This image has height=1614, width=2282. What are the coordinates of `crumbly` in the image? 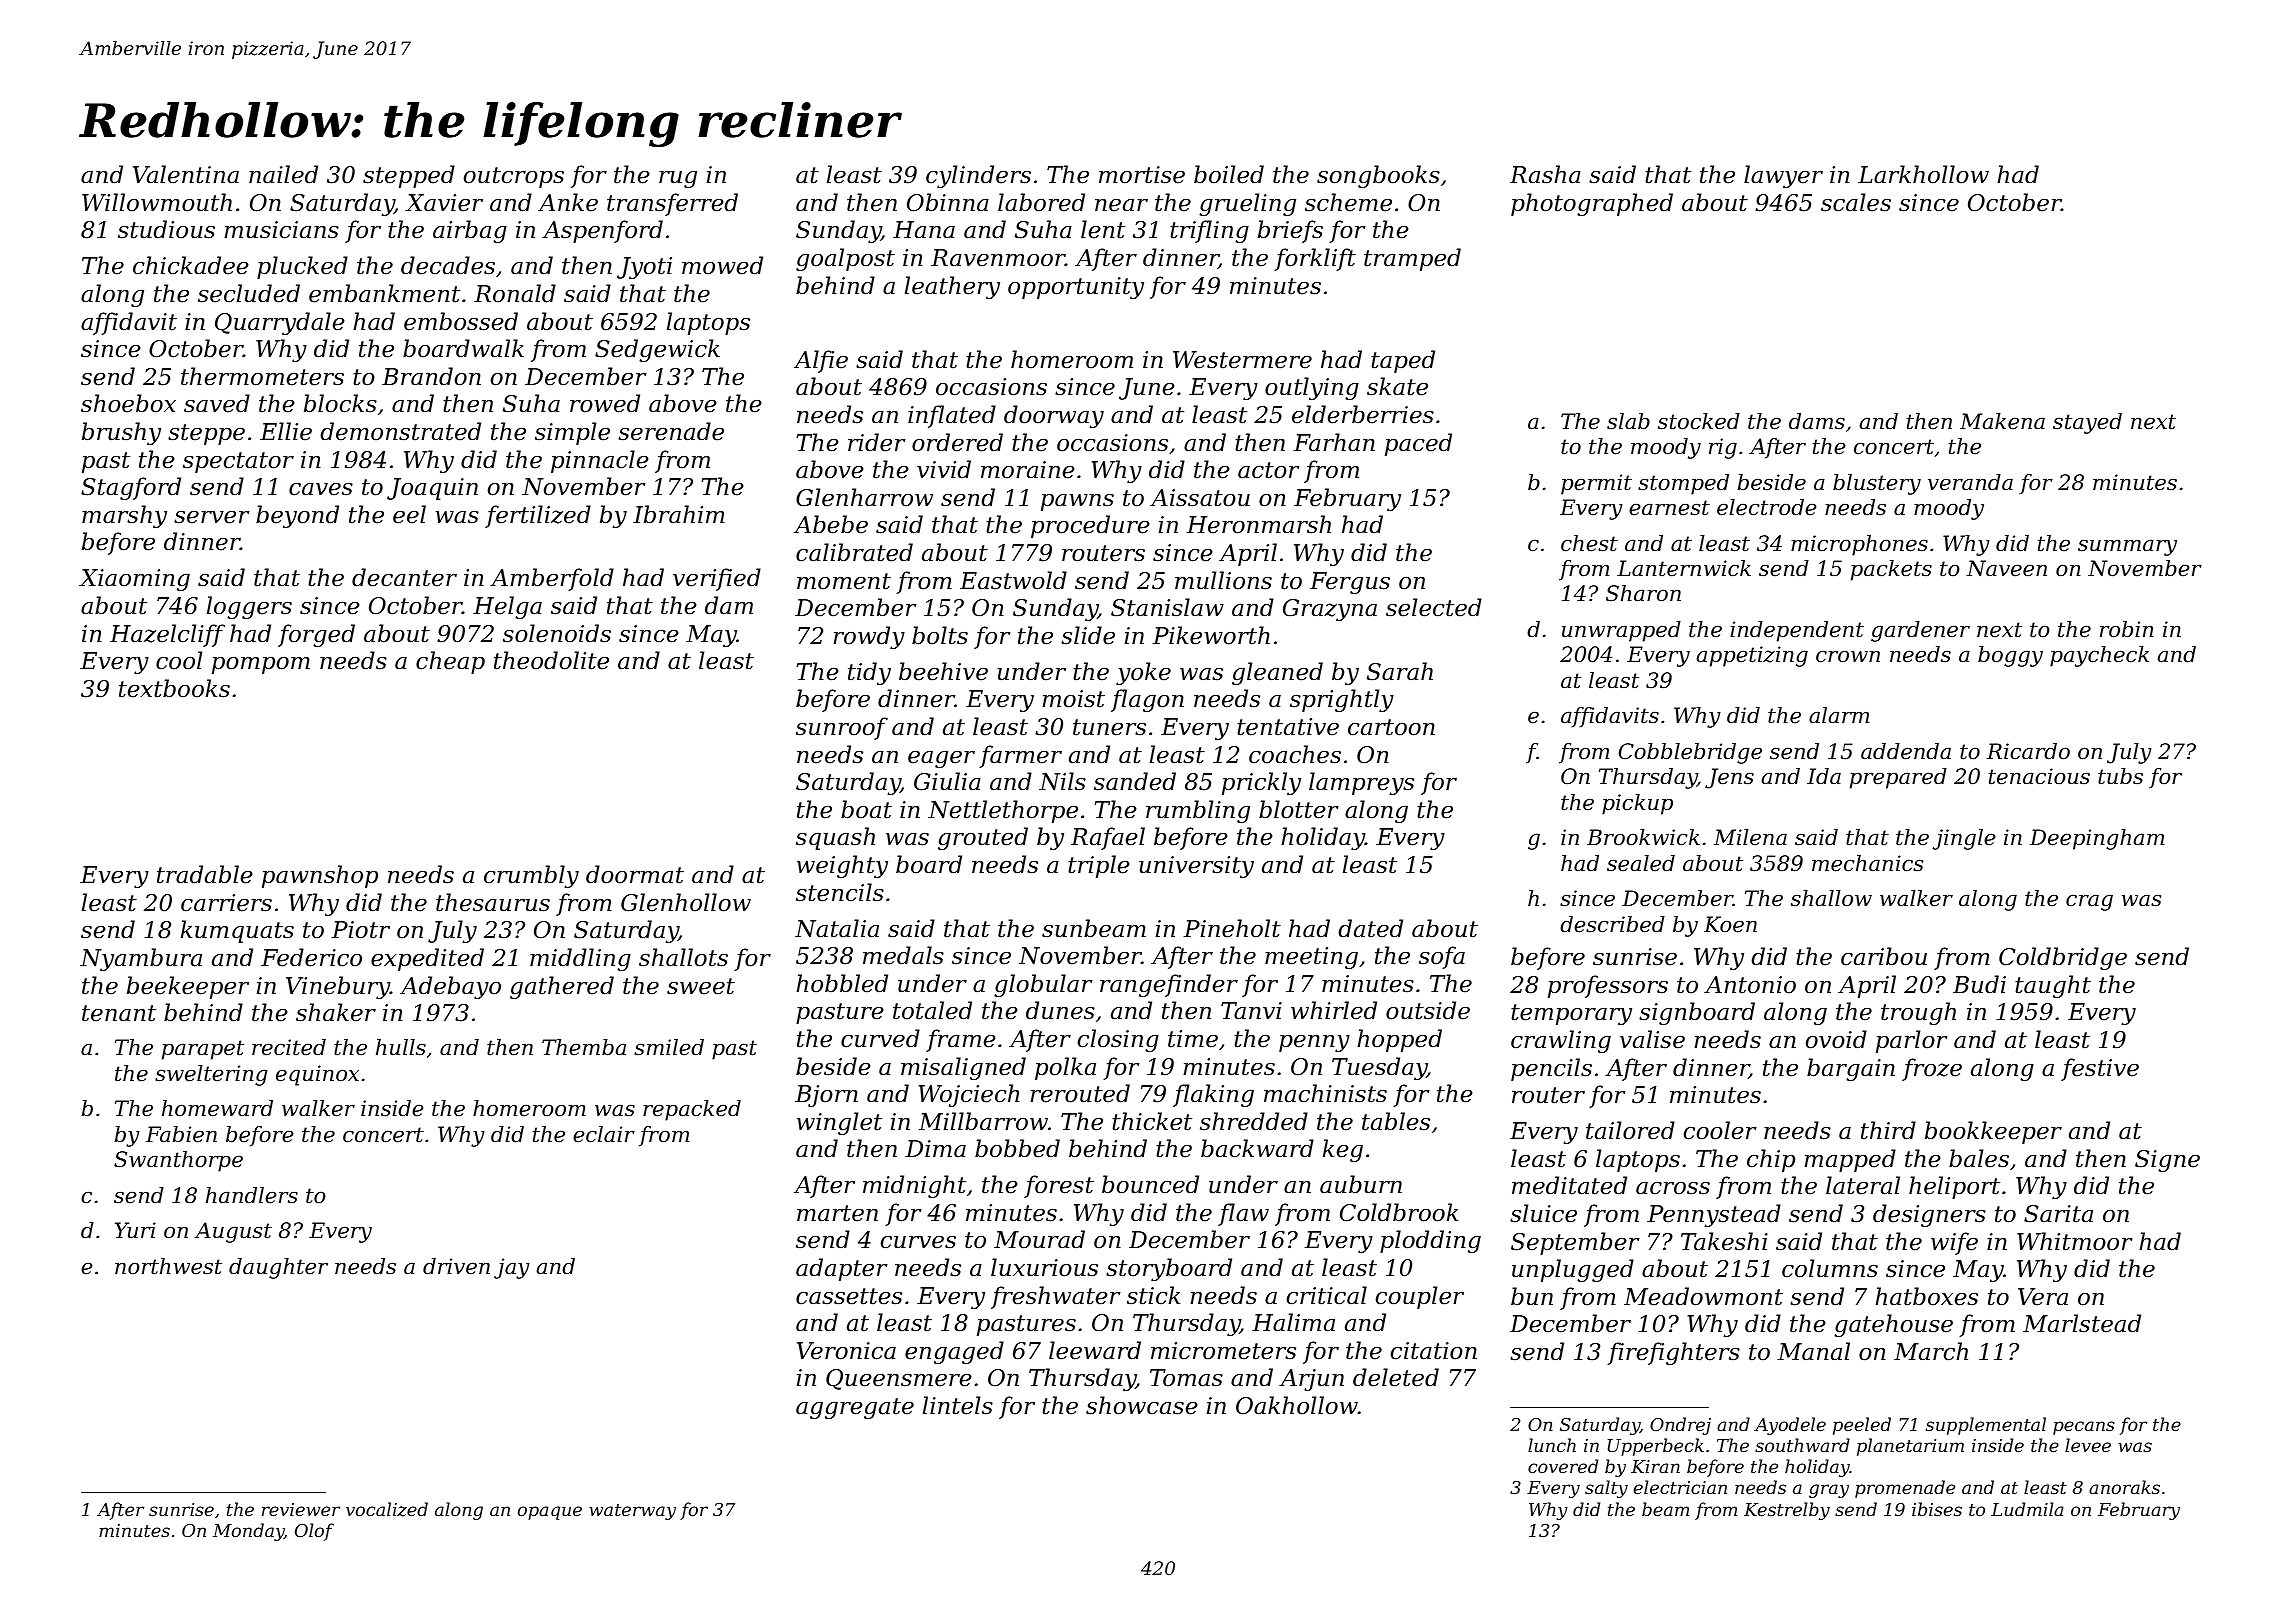 It's located at (531, 876).
